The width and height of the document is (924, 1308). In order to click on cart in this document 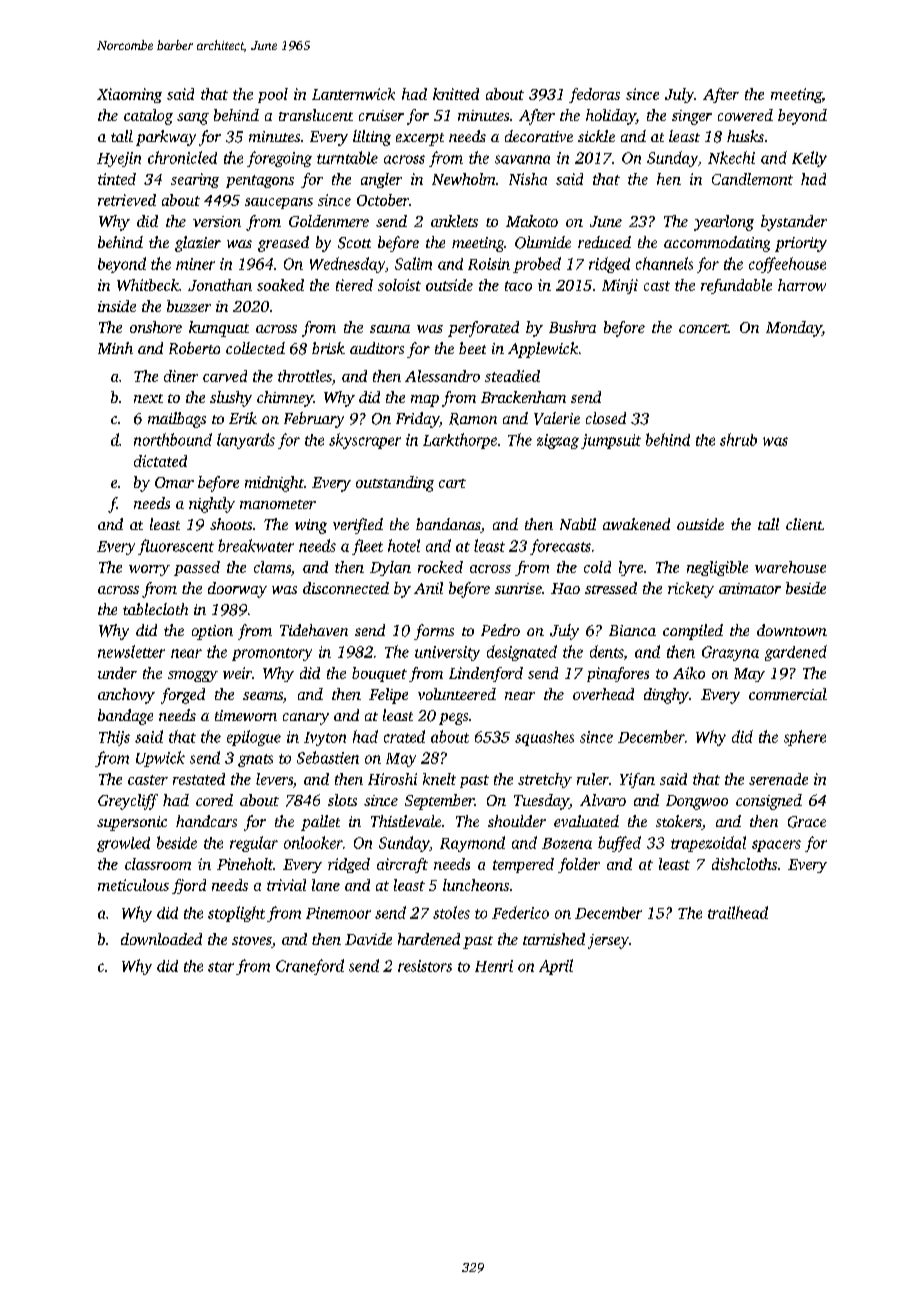, I will do `click(452, 483)`.
